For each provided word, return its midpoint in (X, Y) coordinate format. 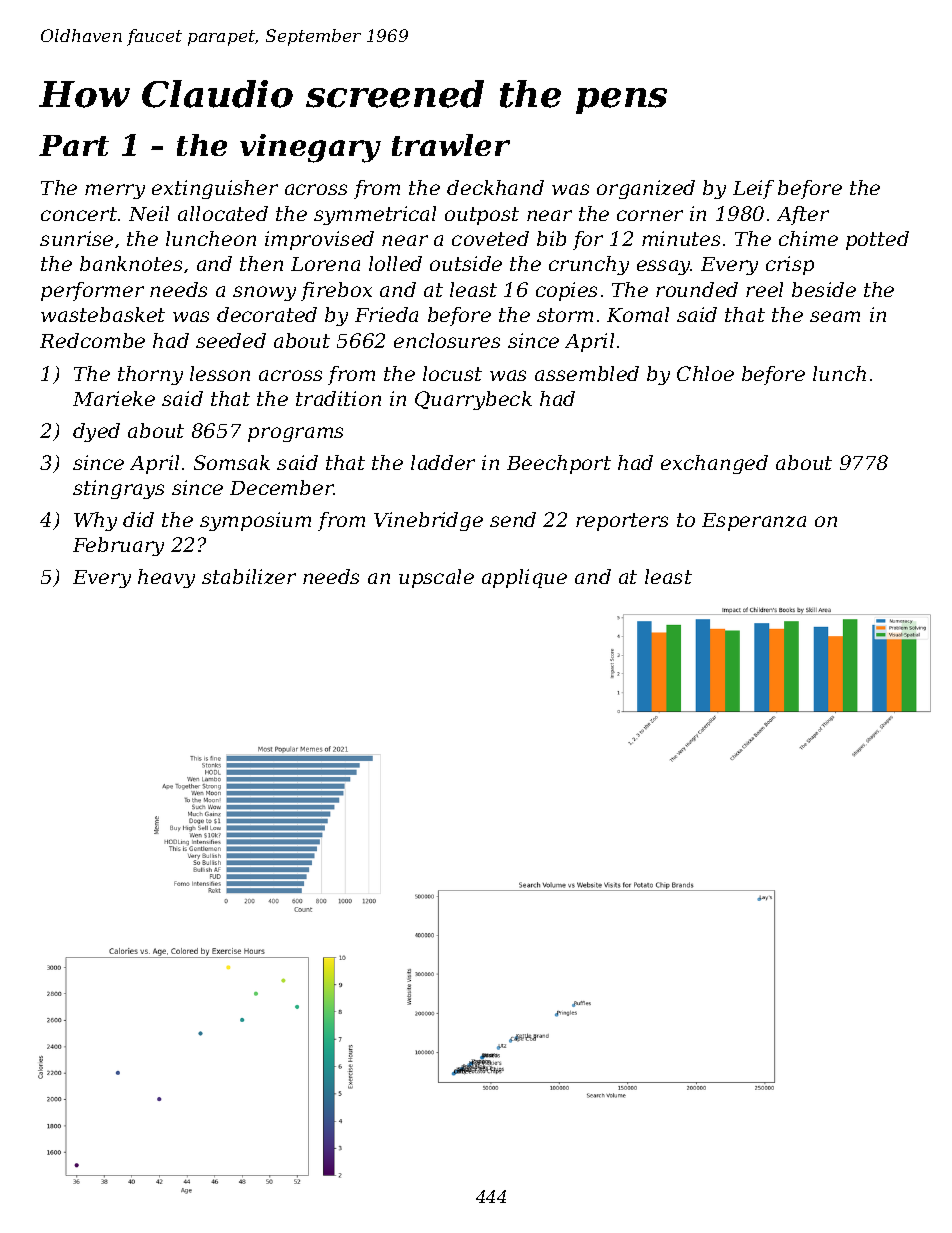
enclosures (447, 340)
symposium (255, 521)
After (803, 215)
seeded (231, 340)
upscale (436, 578)
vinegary (310, 148)
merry (115, 191)
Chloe (705, 373)
